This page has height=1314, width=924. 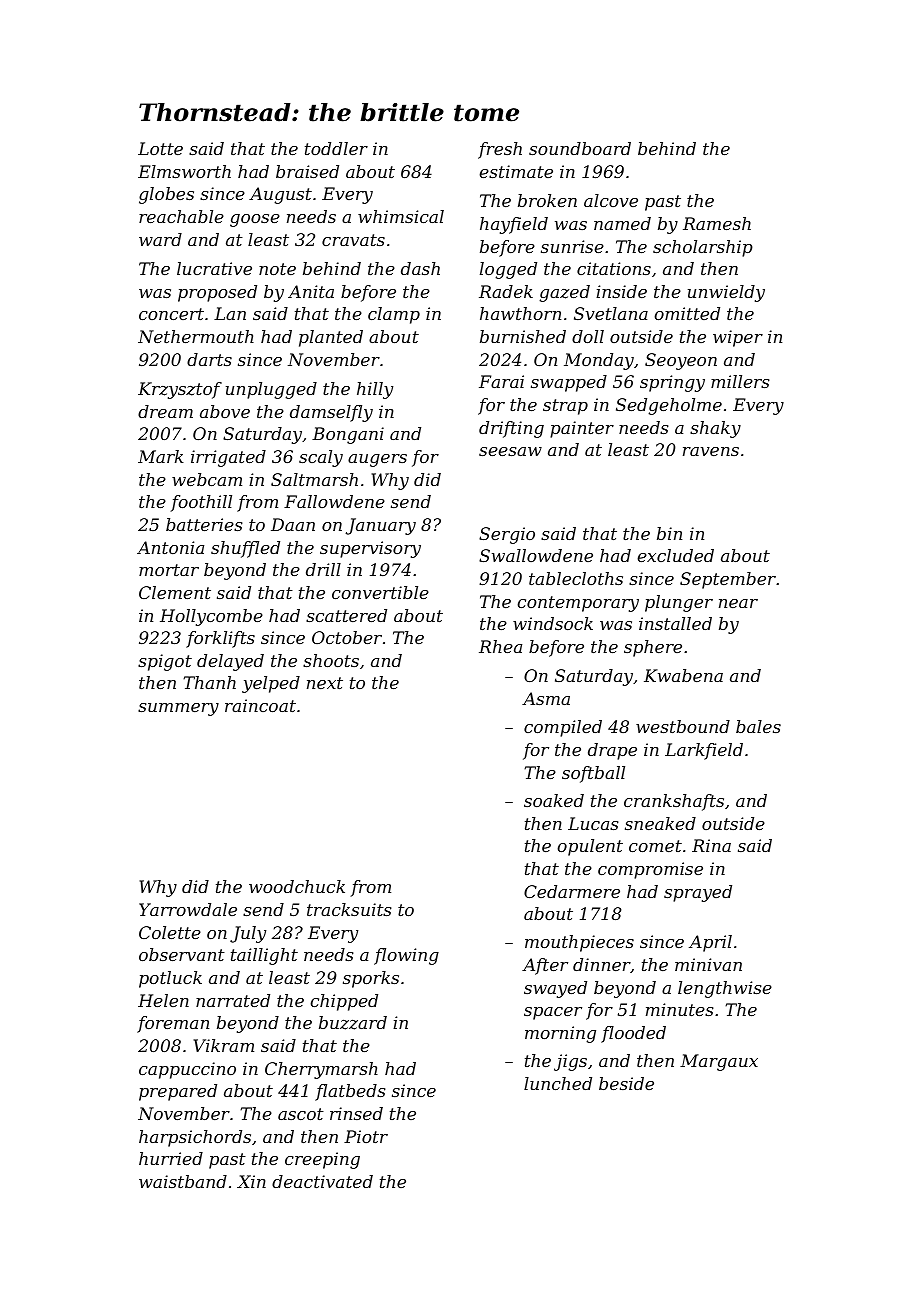 What do you see at coordinates (401, 216) in the page?
I see `whimsical` at bounding box center [401, 216].
